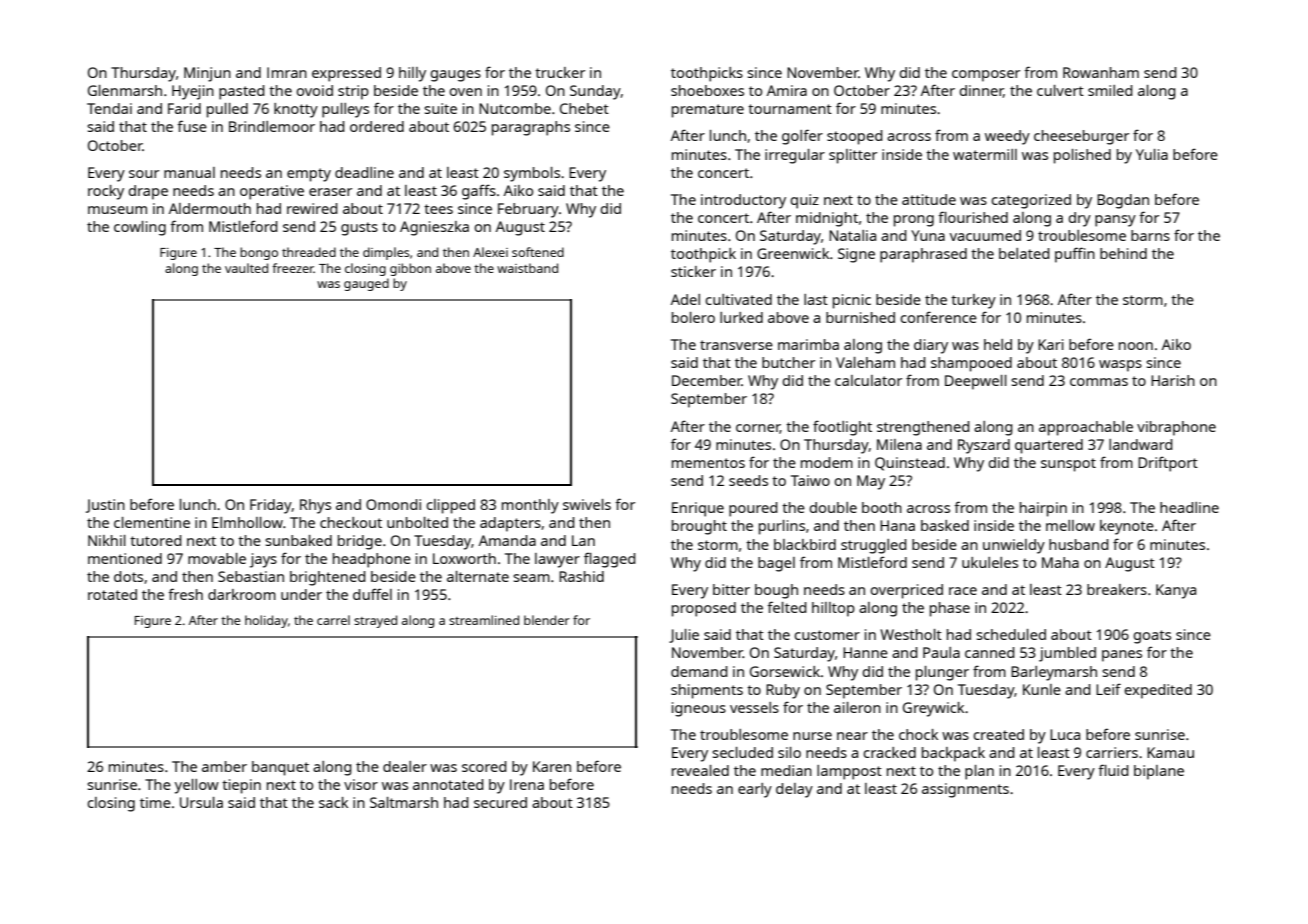 Image resolution: width=1308 pixels, height=924 pixels. Describe the element at coordinates (693, 317) in the image. I see `bolero` at that location.
